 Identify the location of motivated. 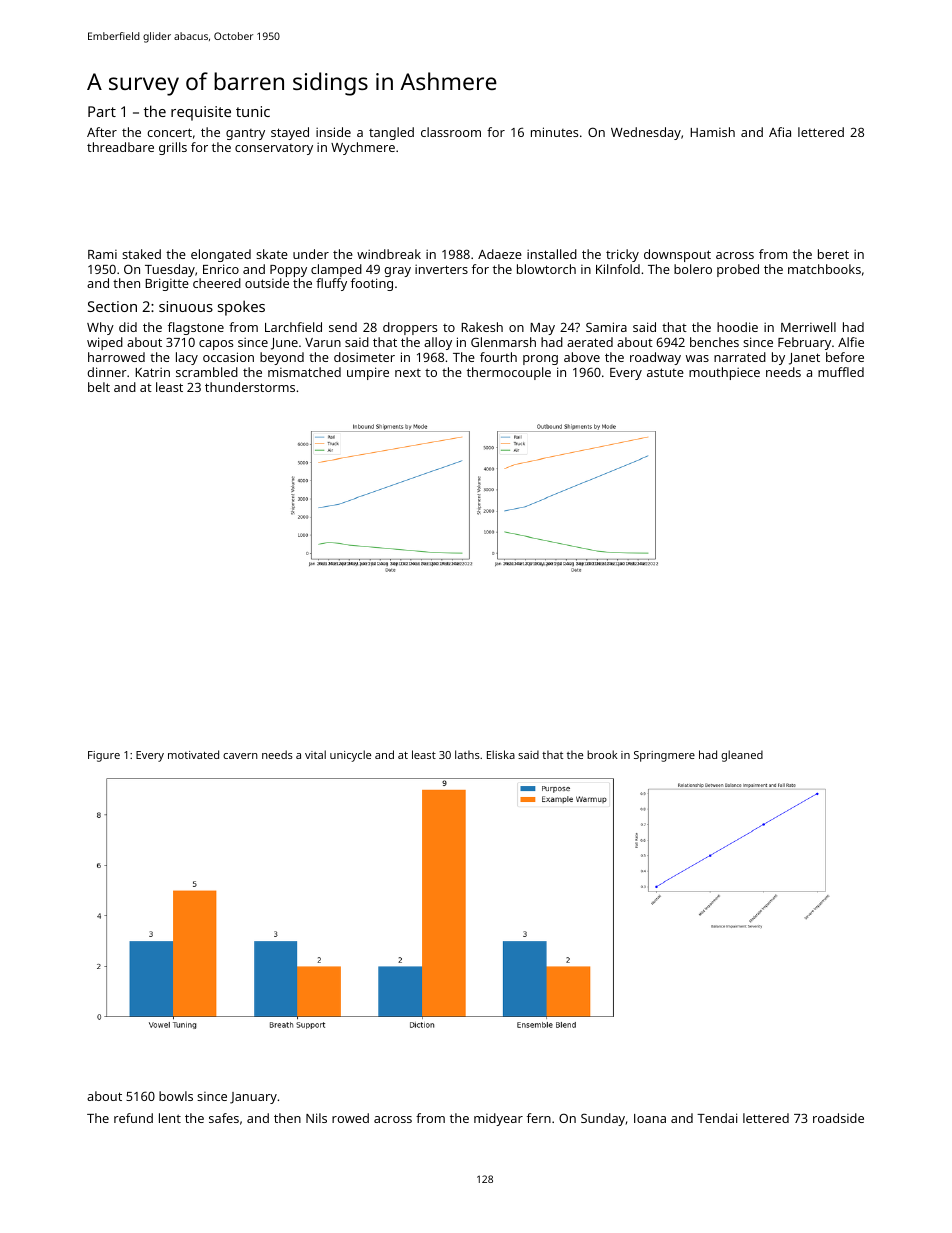
(193, 754).
